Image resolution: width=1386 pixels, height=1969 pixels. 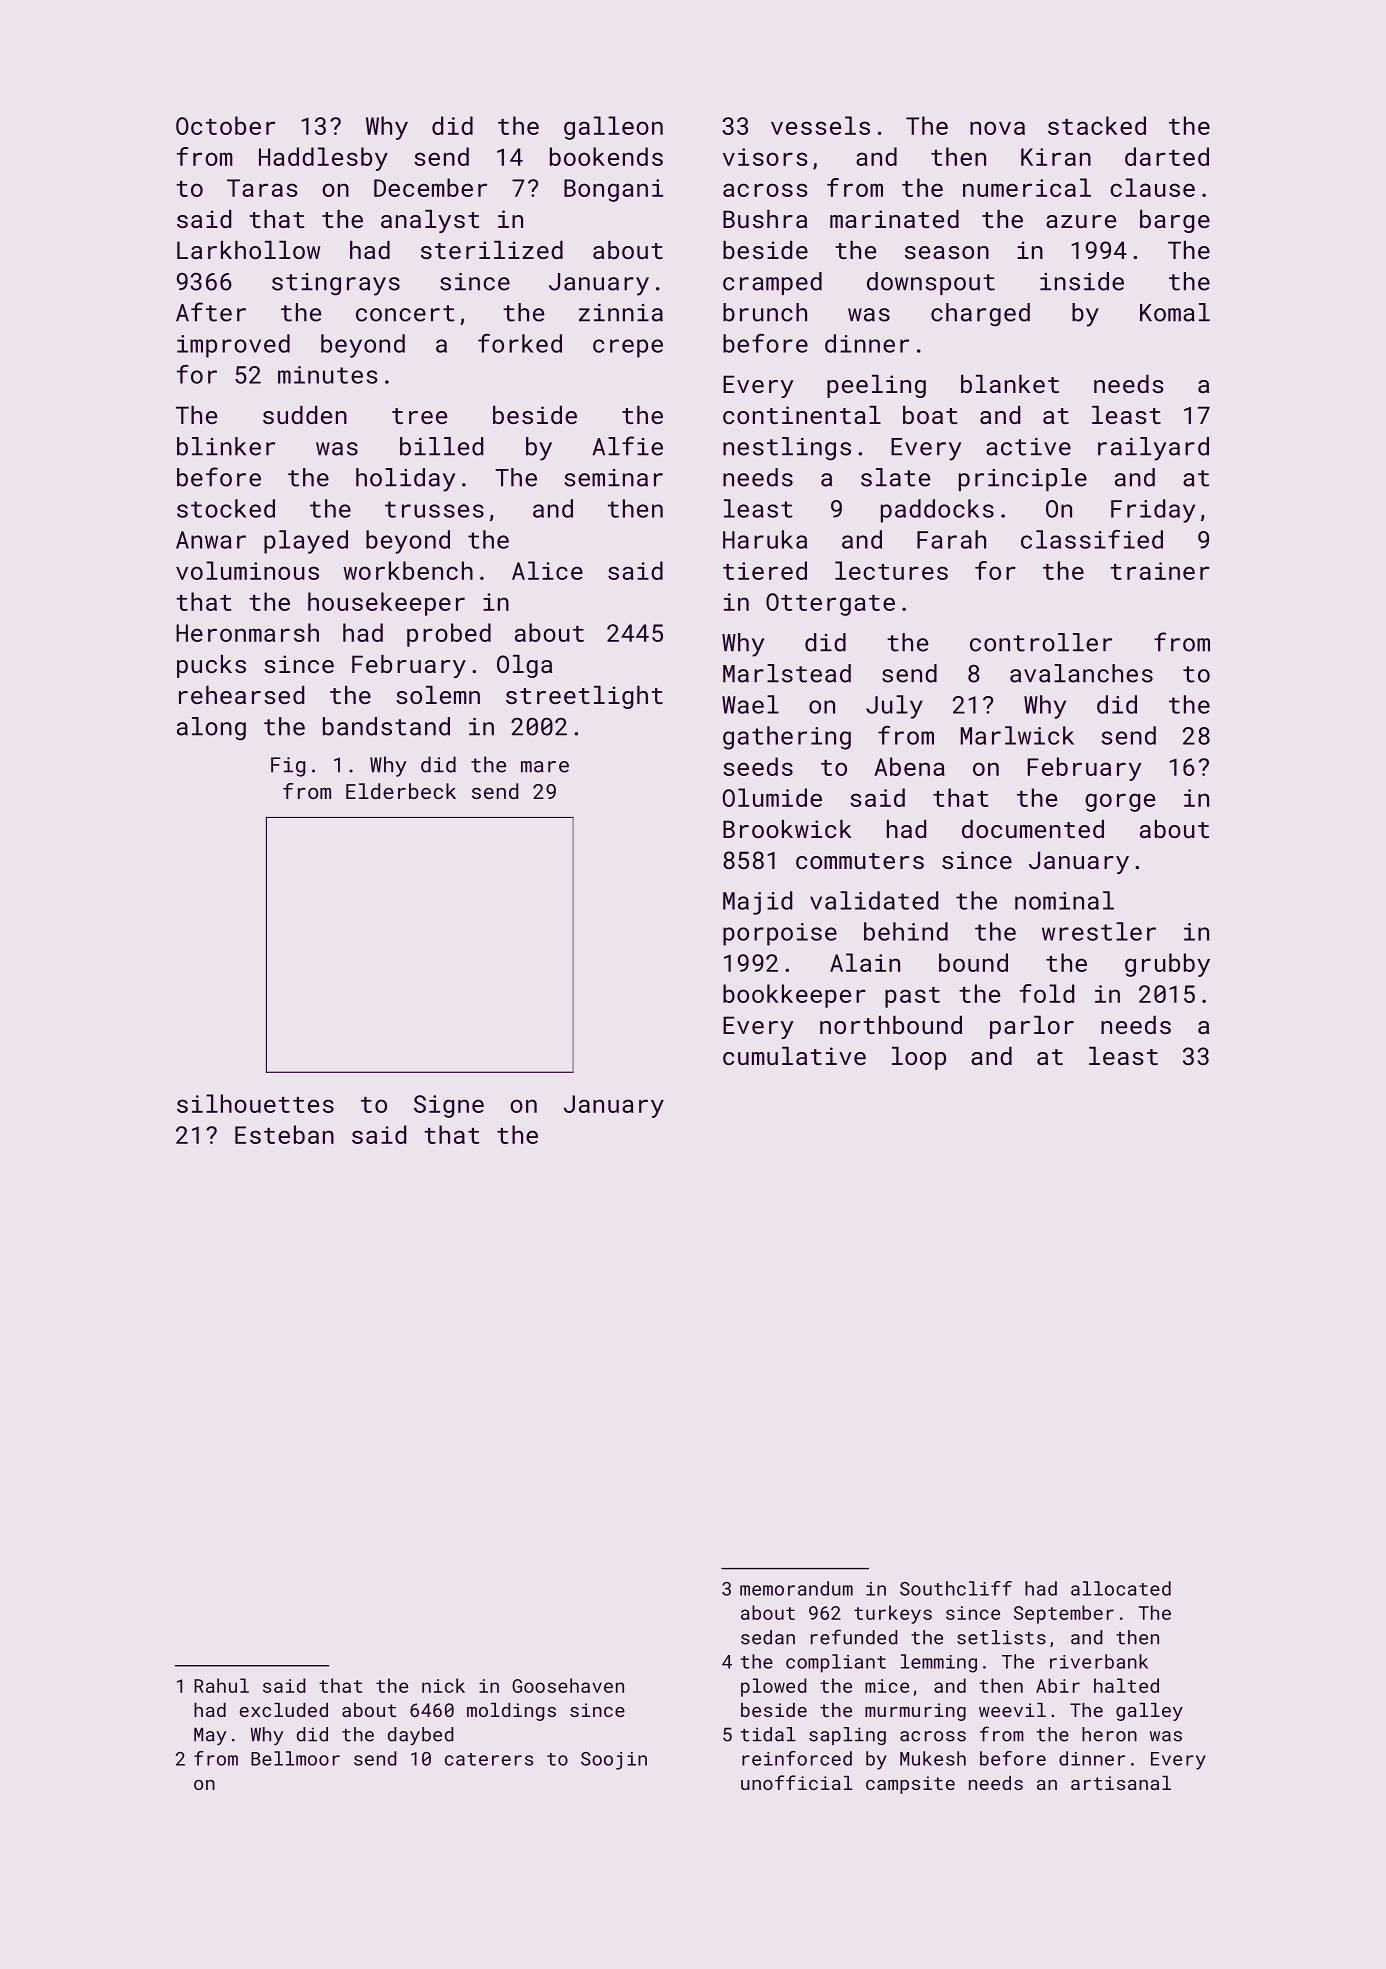 I want to click on Esteban, so click(x=284, y=1134).
